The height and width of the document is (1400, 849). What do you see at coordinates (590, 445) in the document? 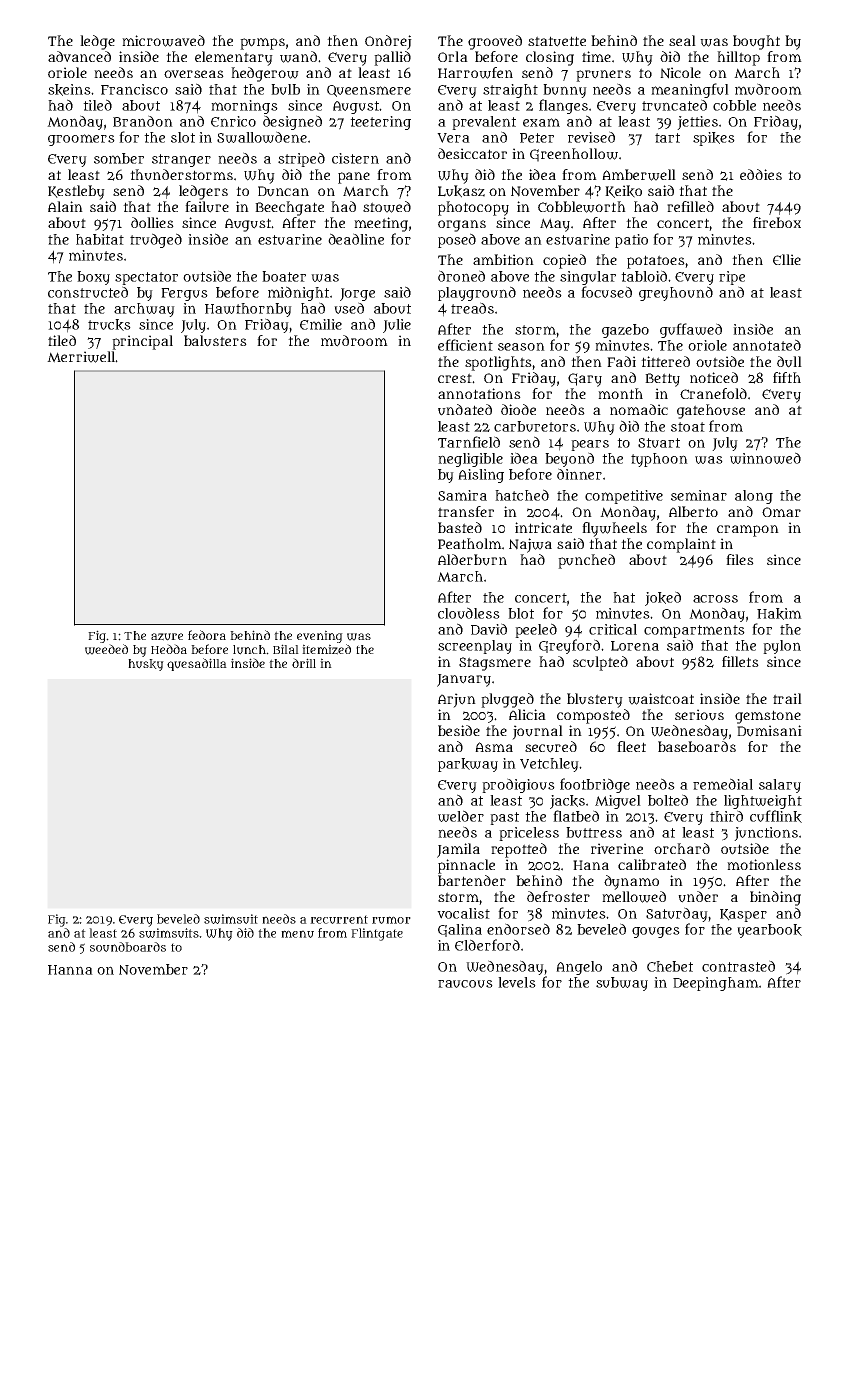
I see `pears` at bounding box center [590, 445].
